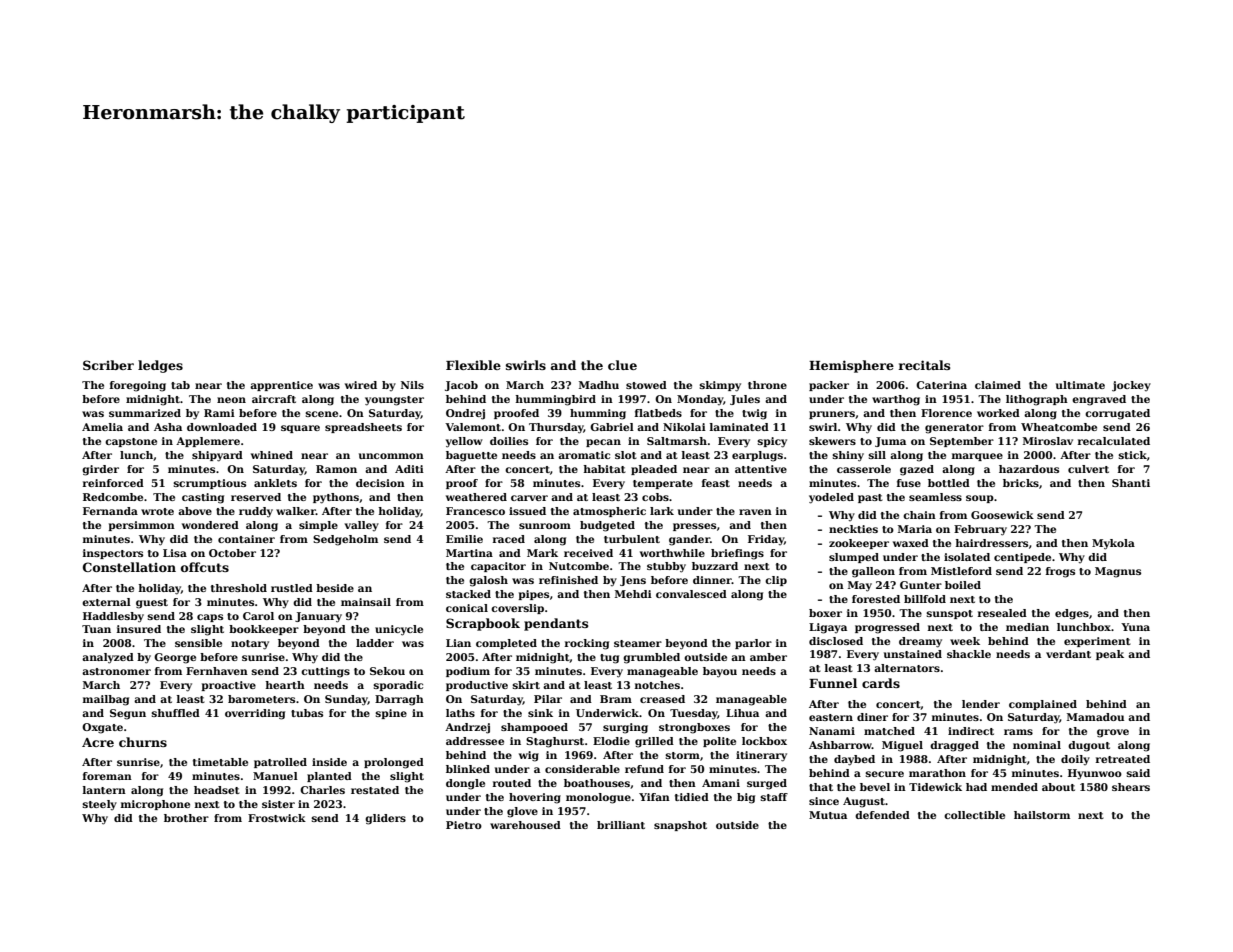  Describe the element at coordinates (766, 540) in the page. I see `Friday` at that location.
